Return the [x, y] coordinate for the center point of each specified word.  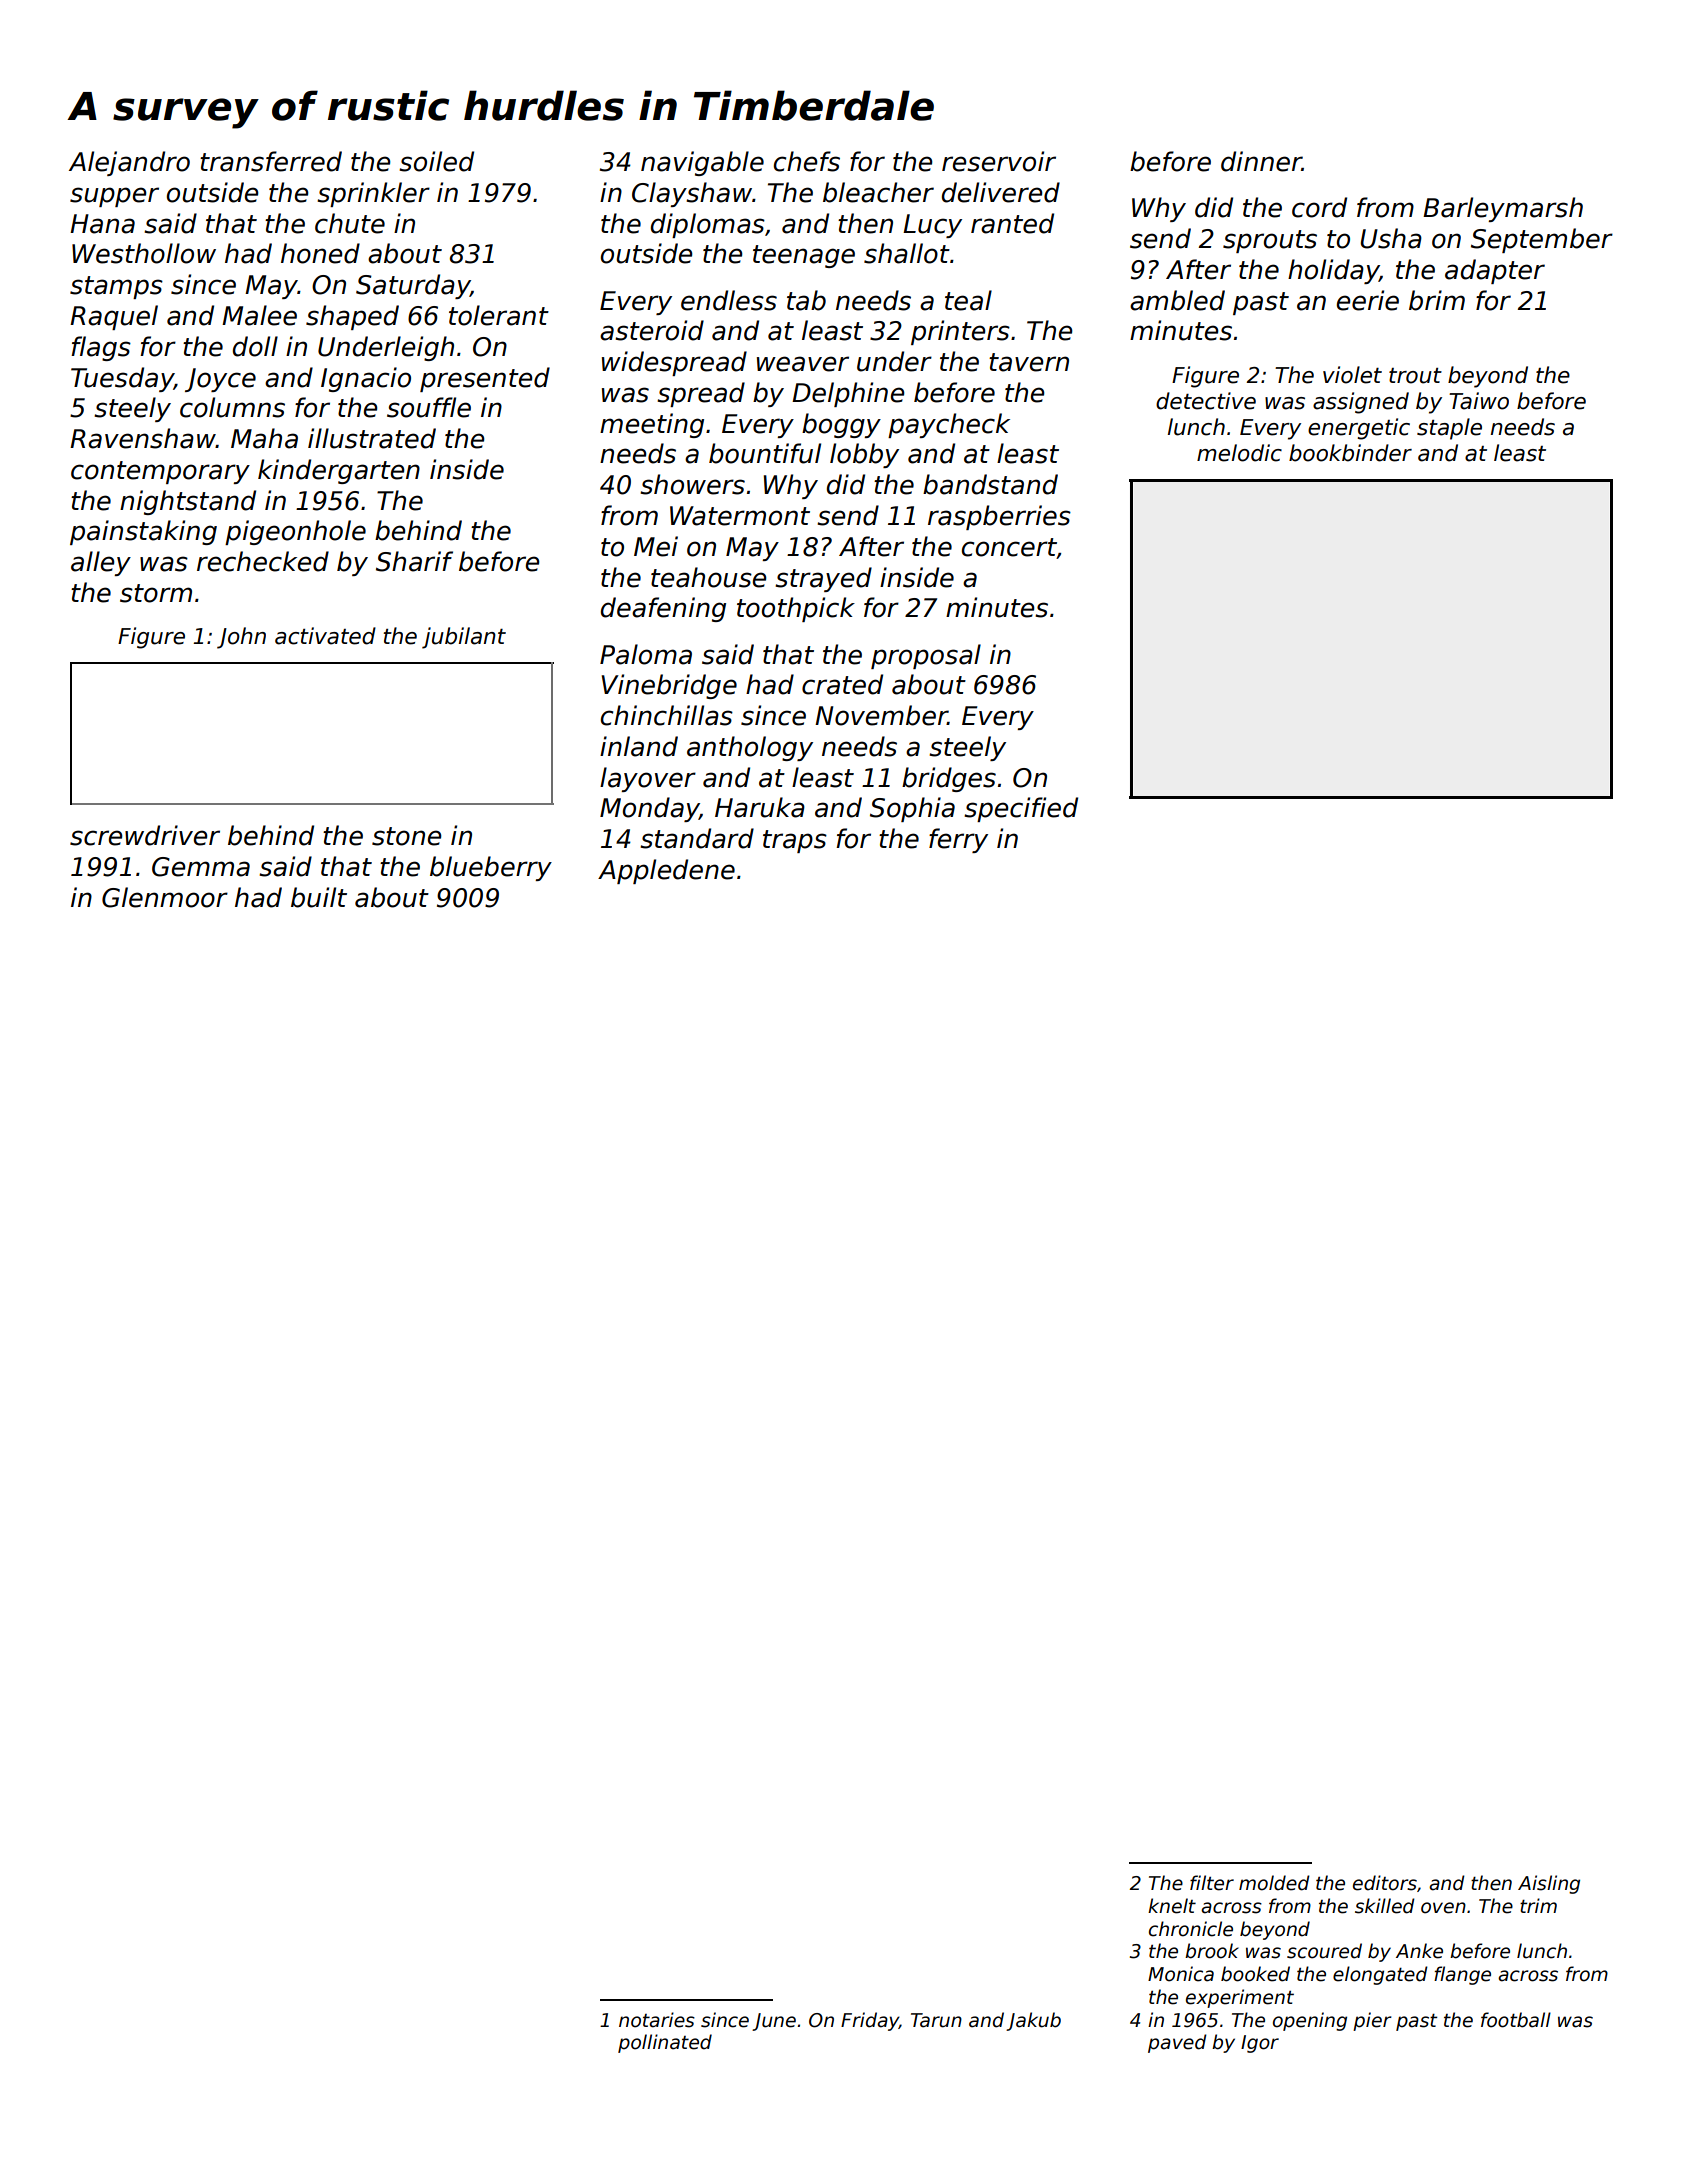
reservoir [999, 161]
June [774, 2022]
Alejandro [129, 163]
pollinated [665, 2043]
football [1516, 2020]
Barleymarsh [1503, 209]
